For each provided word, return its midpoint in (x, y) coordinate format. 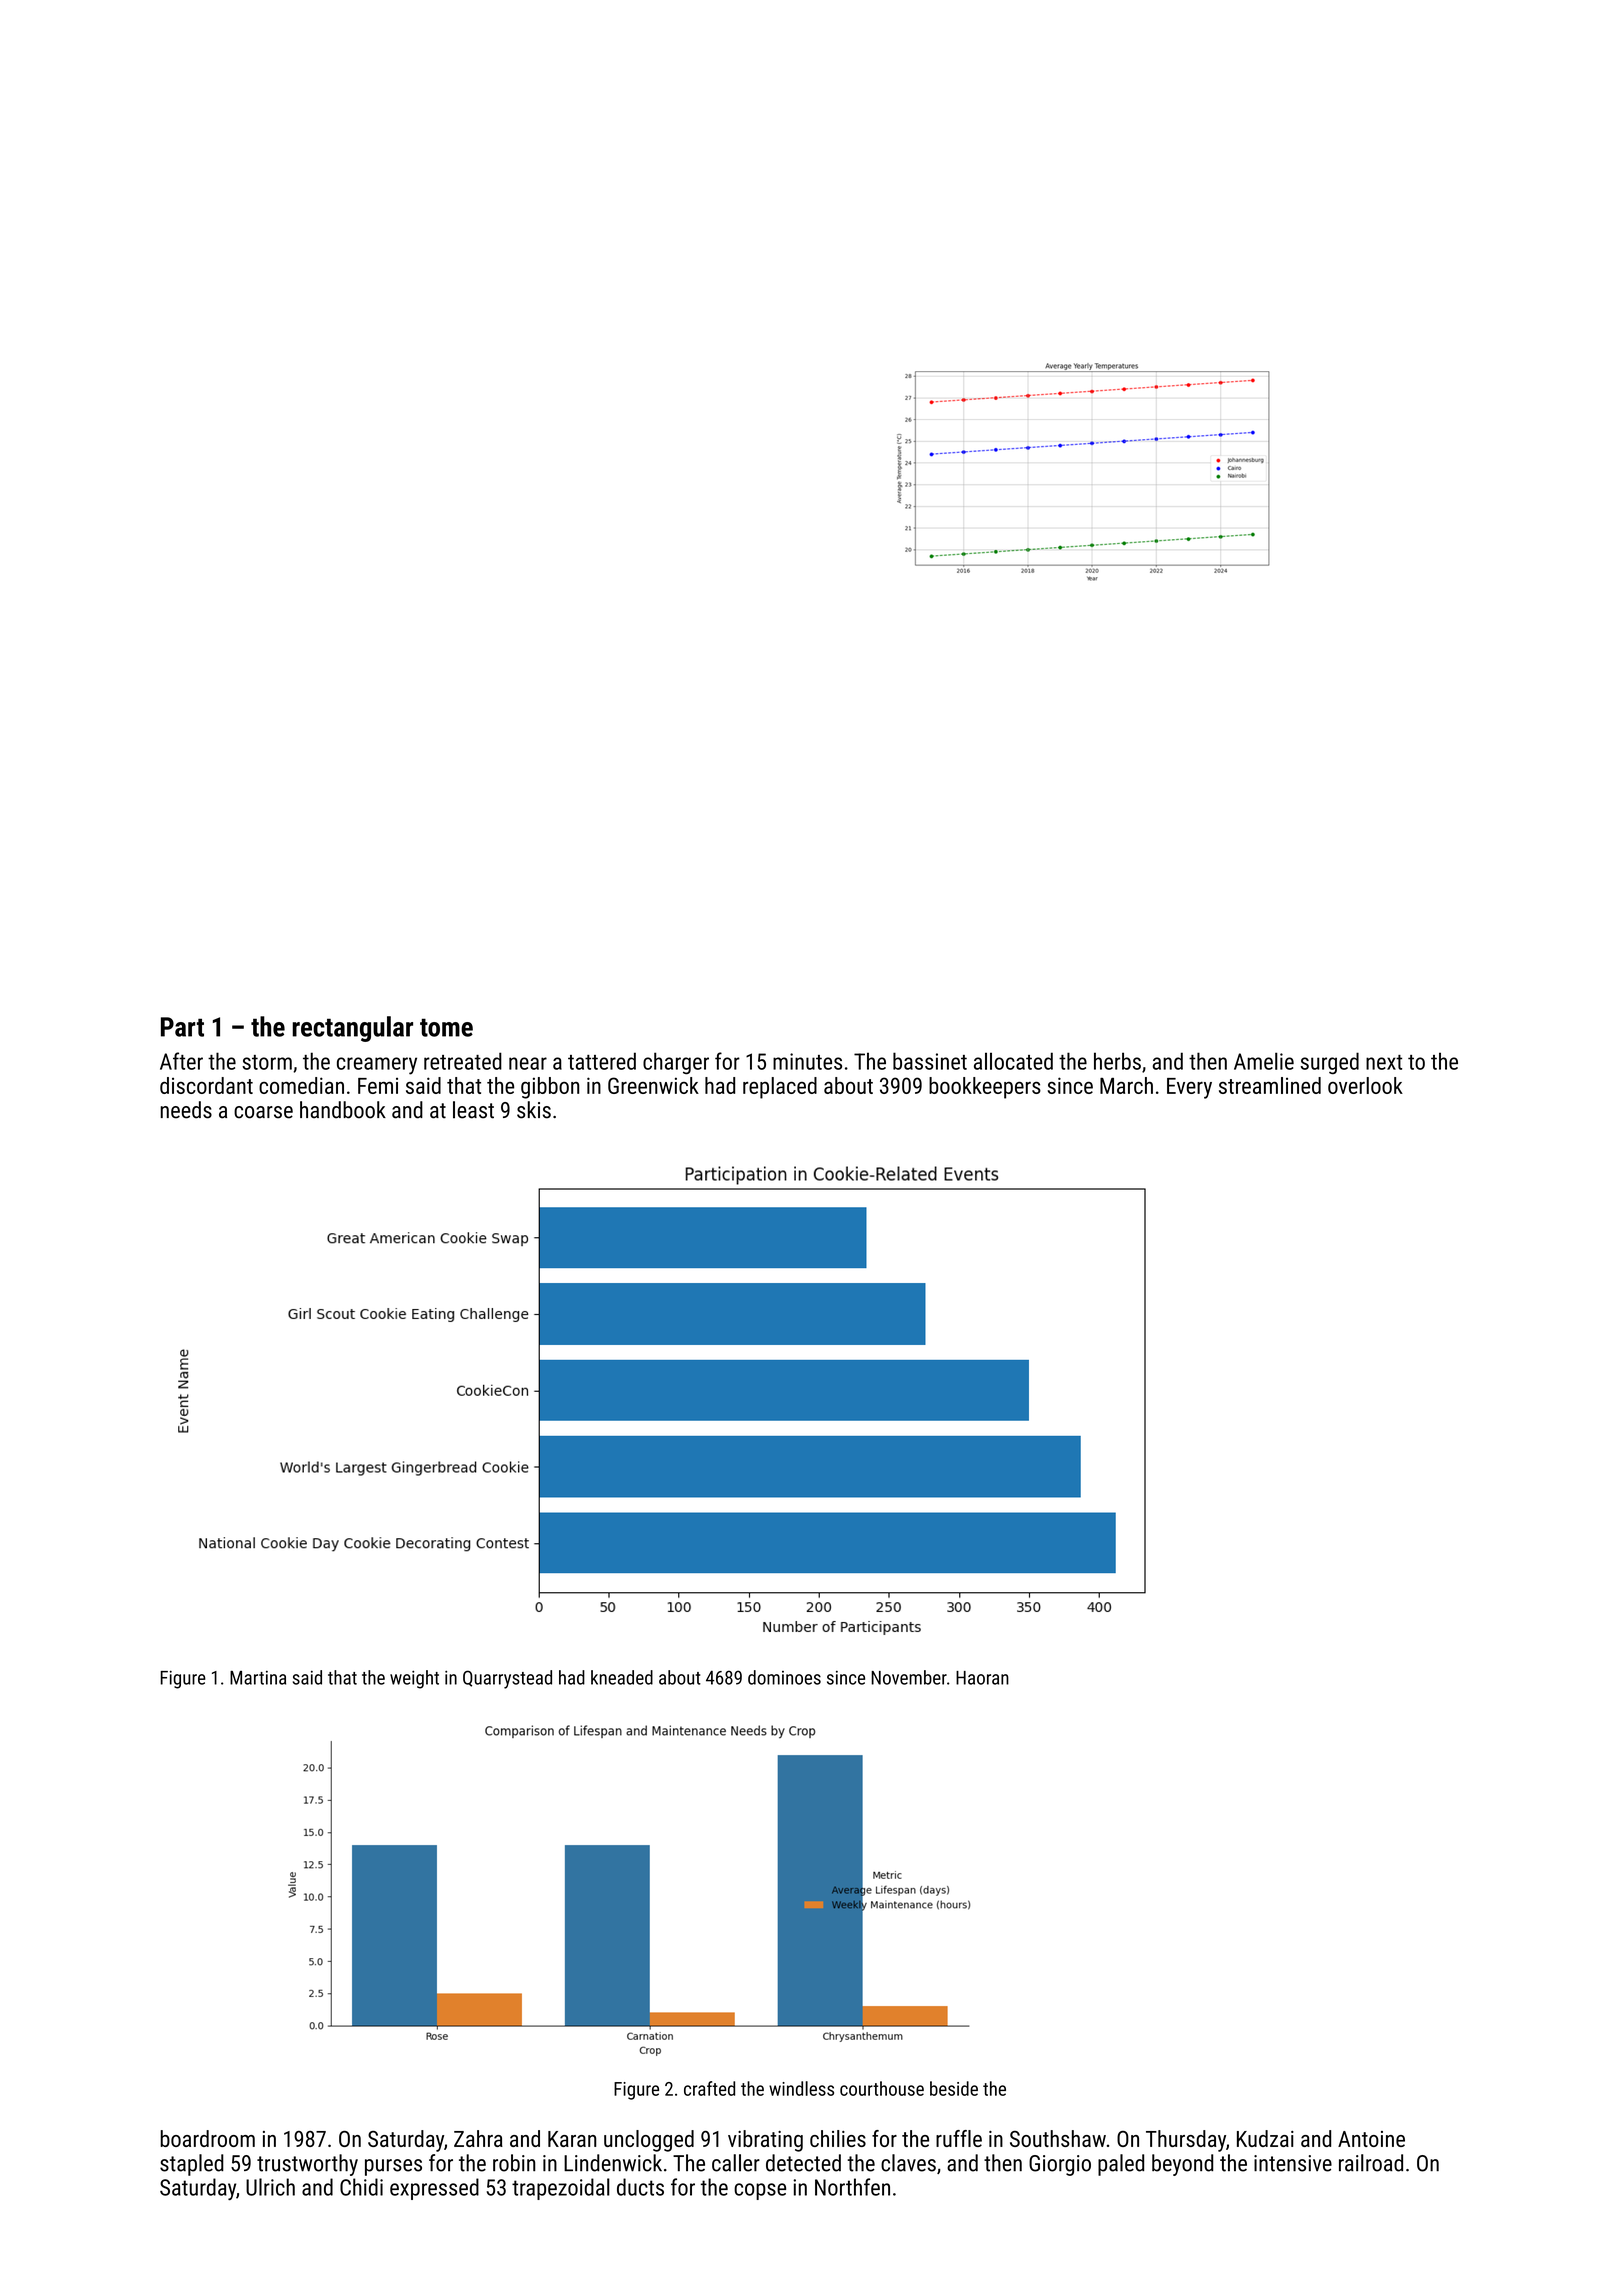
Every (1189, 1088)
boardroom (208, 2138)
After (181, 1061)
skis (534, 1110)
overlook (1365, 1085)
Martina (258, 1678)
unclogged (649, 2141)
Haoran (982, 1678)
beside (954, 2088)
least (473, 1110)
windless (801, 2088)
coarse (263, 1112)
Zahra (478, 2138)
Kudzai (1265, 2138)
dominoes (784, 1677)
